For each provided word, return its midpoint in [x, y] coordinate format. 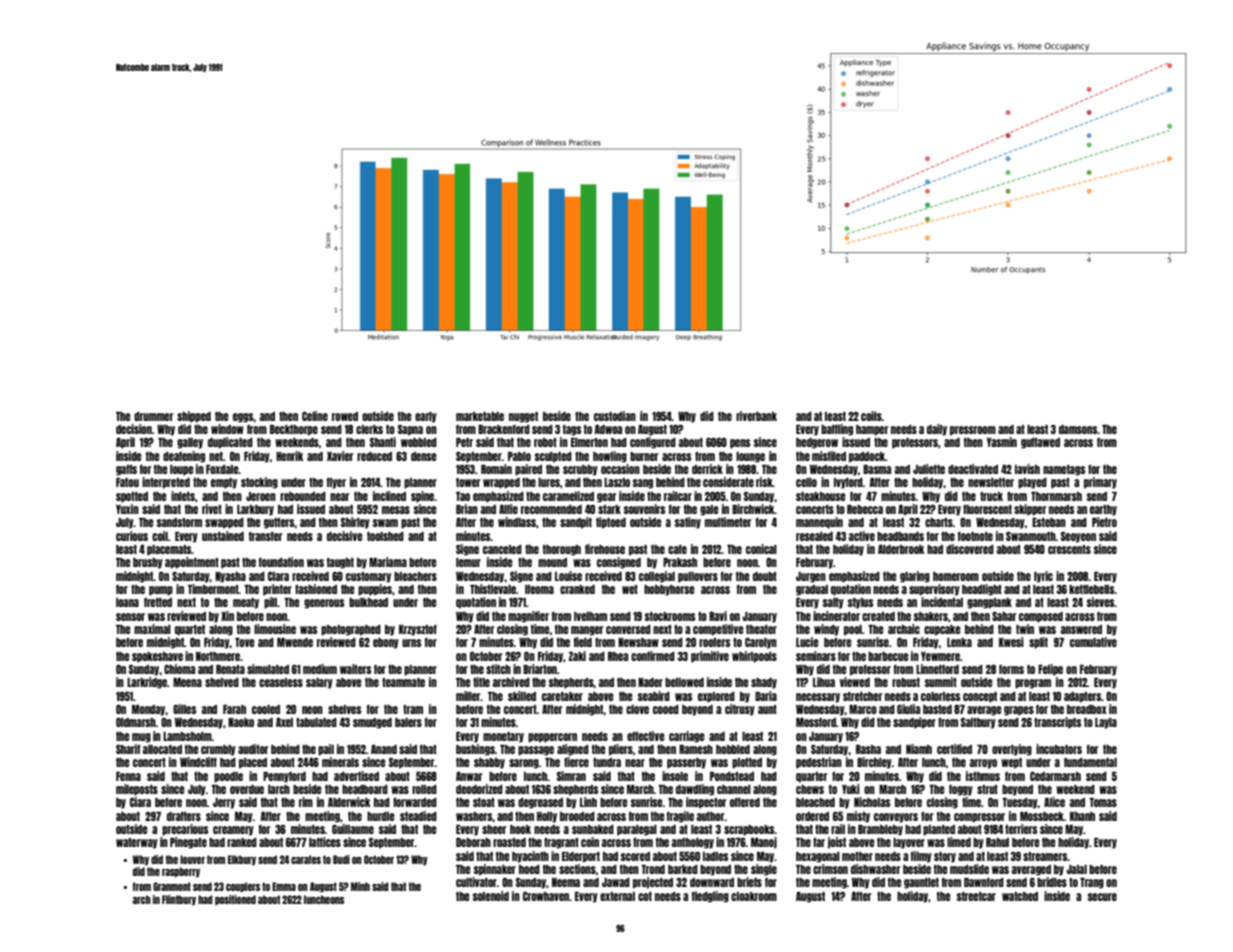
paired [528, 470]
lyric [1043, 577]
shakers [931, 616]
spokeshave [157, 657]
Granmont [172, 886]
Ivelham [590, 616]
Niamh [919, 749]
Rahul [997, 842]
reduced [374, 456]
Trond [653, 869]
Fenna [128, 776]
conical [761, 549]
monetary [503, 737]
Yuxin [127, 509]
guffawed [1040, 443]
